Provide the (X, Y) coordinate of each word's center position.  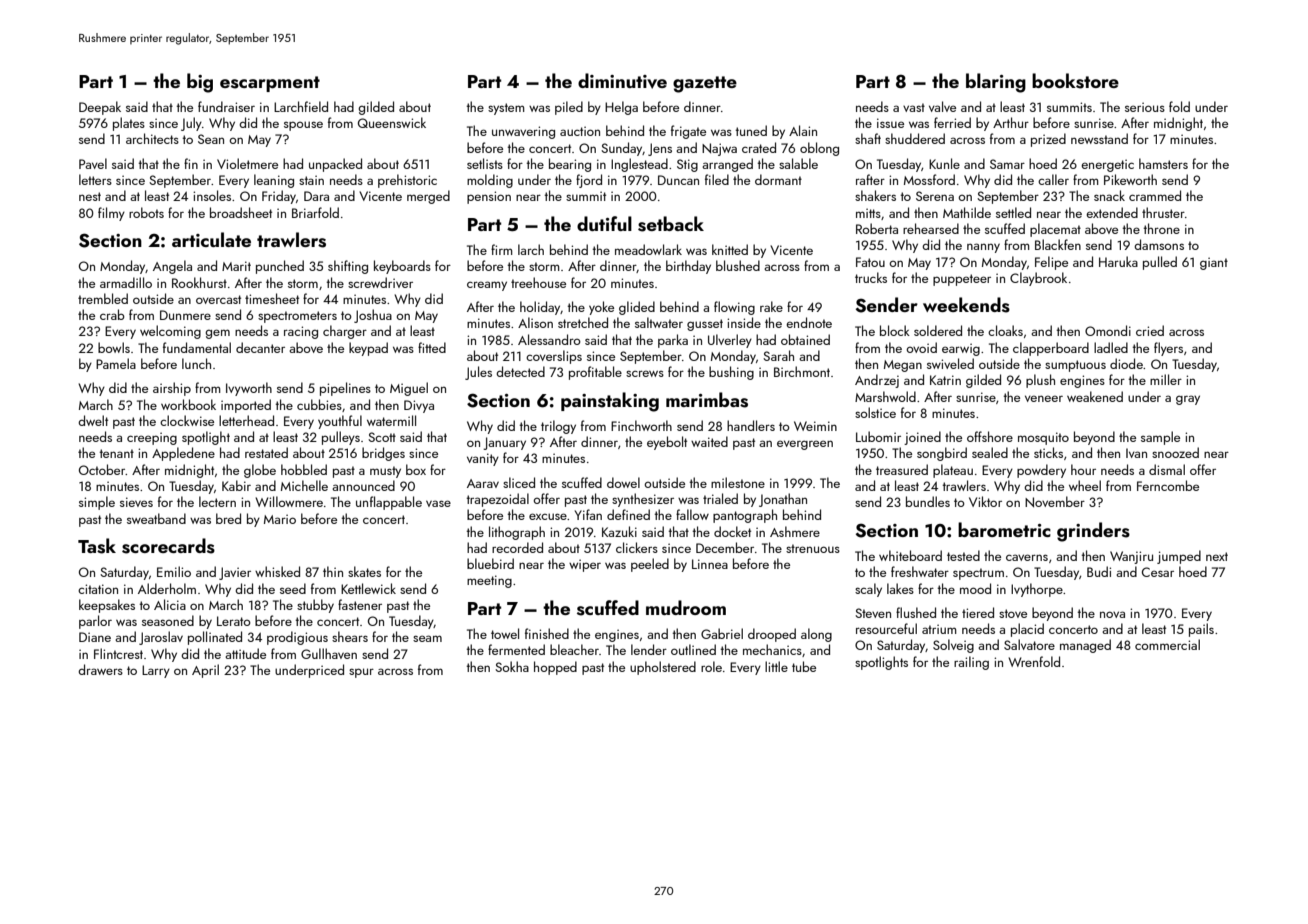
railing (971, 663)
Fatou (870, 262)
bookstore (1075, 81)
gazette (705, 84)
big (200, 83)
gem (217, 334)
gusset (705, 325)
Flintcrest (118, 653)
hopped (555, 668)
